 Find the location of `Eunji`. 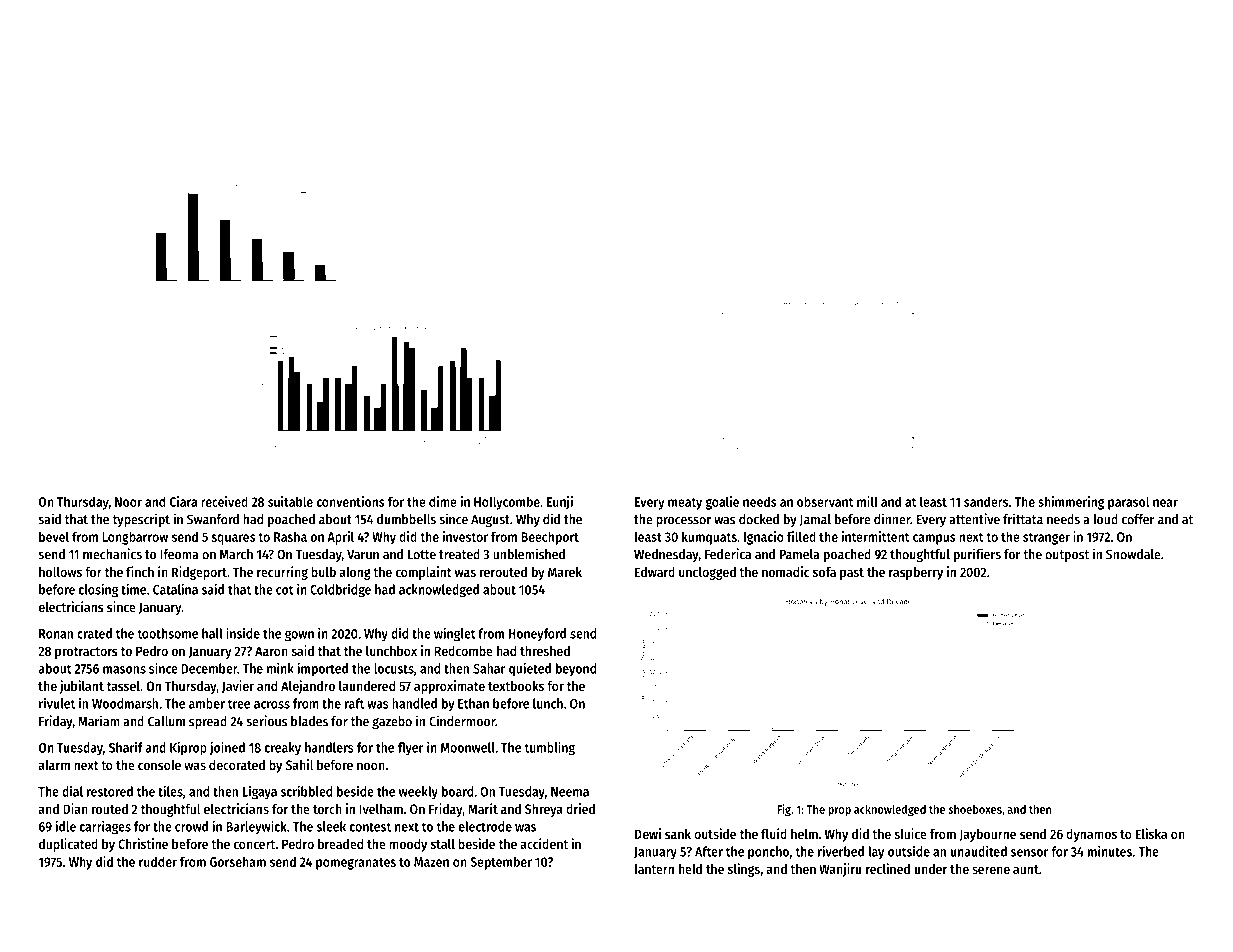

Eunji is located at coordinates (560, 503).
